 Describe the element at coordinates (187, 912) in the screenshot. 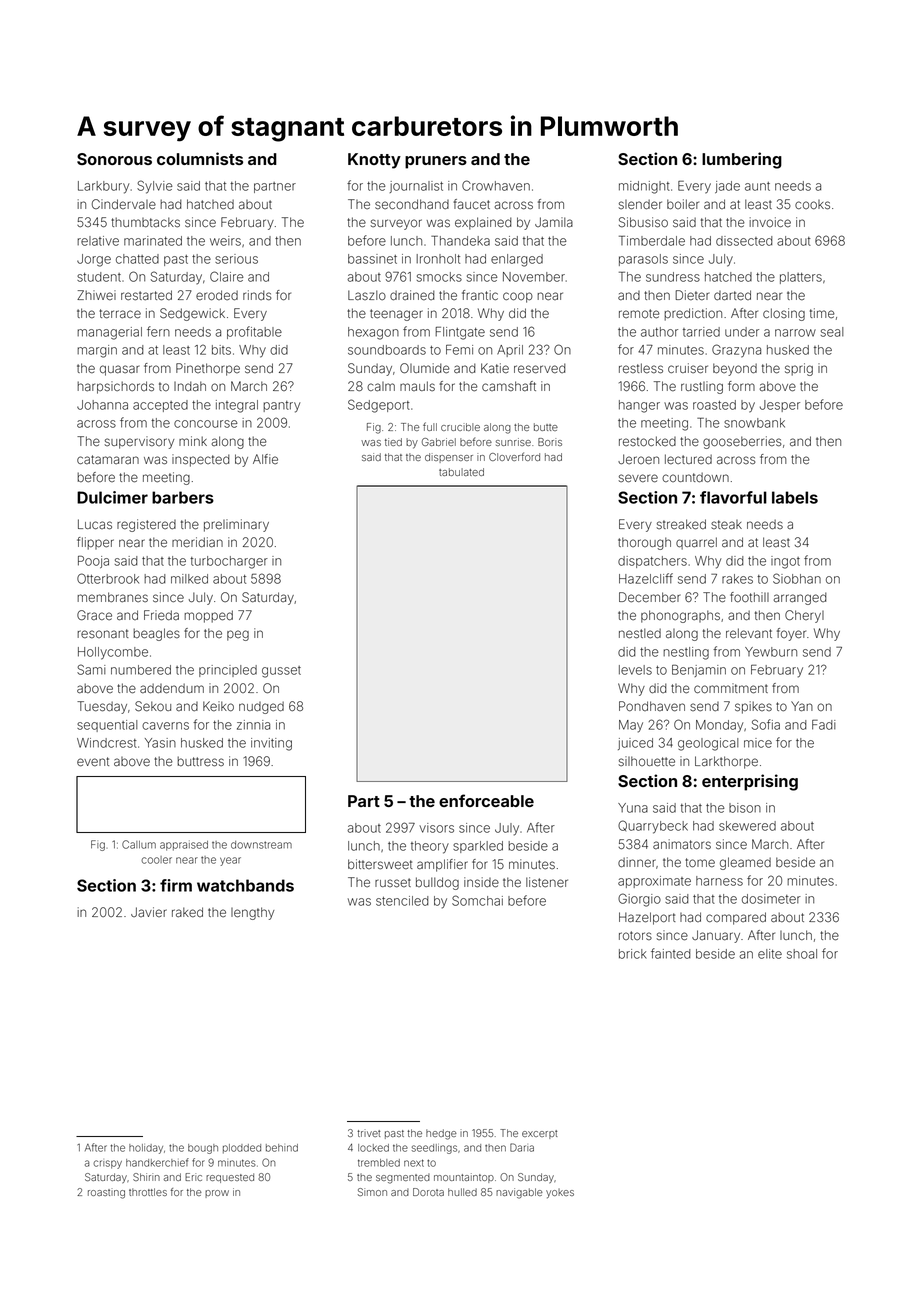

I see `raked` at that location.
